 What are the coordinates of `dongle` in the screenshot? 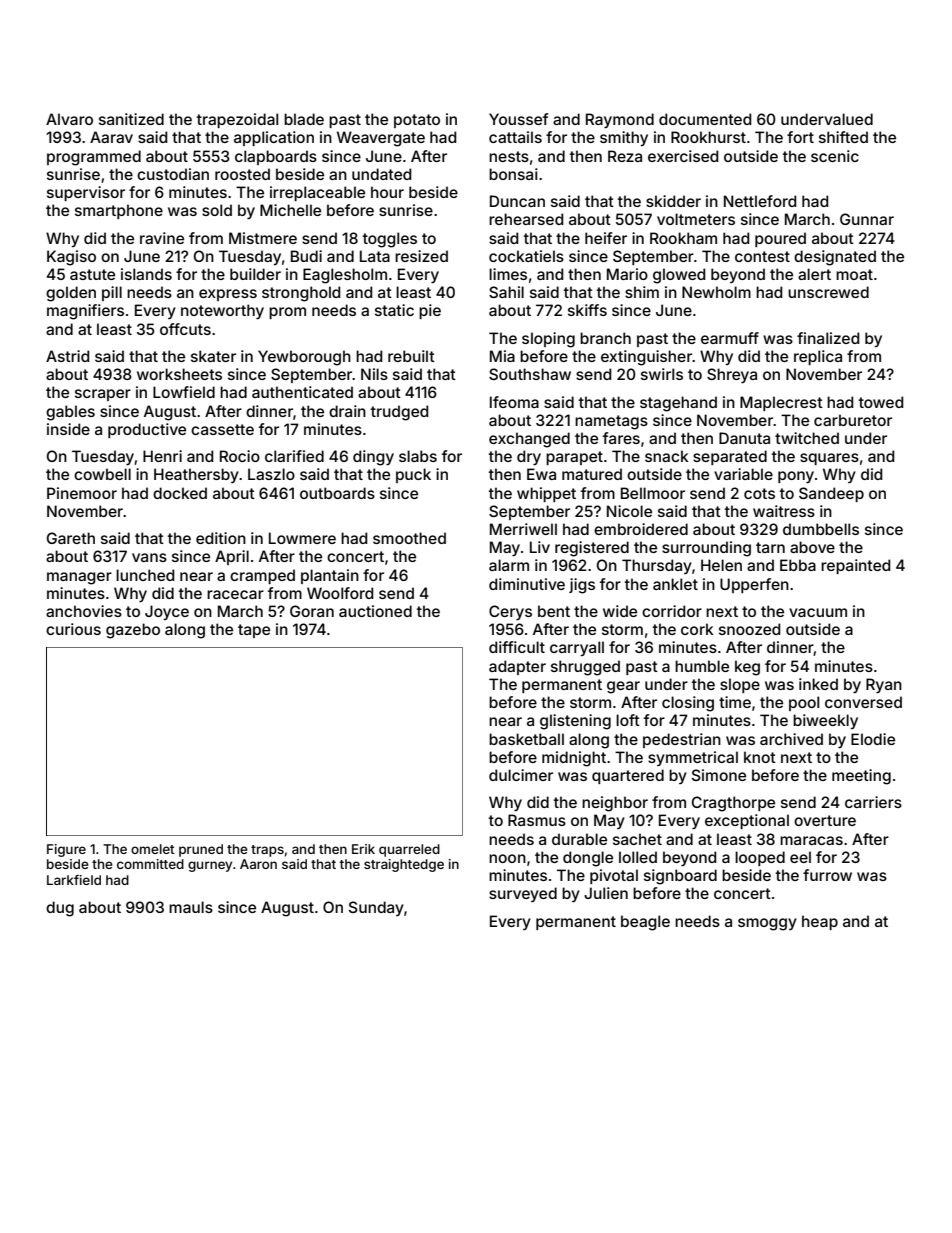 It's located at (588, 859).
